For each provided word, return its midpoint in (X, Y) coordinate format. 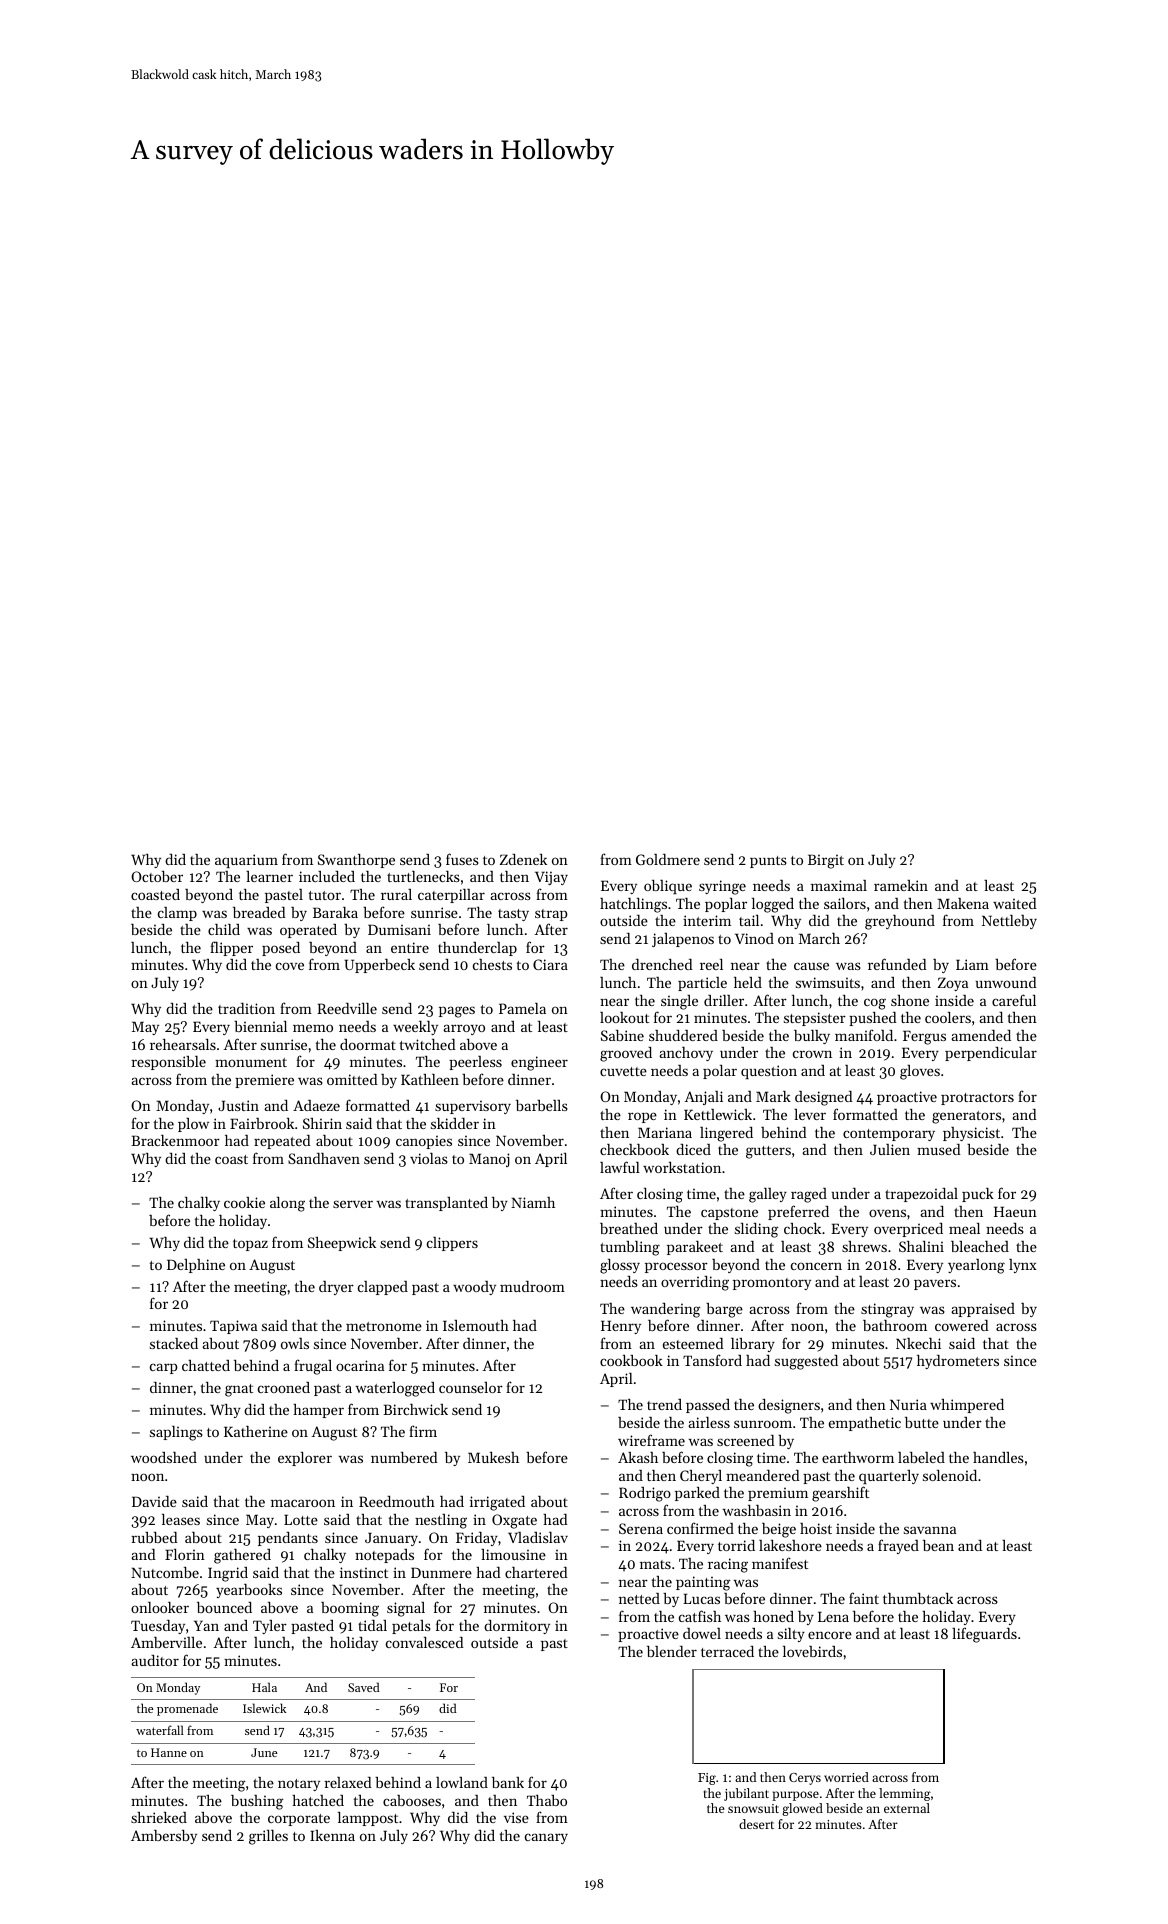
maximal (839, 885)
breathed (629, 1228)
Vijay (551, 878)
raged (809, 1195)
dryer (336, 1288)
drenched (662, 964)
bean (938, 1545)
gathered (242, 1556)
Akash (638, 1457)
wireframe (651, 1440)
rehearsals (183, 1044)
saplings (176, 1433)
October (157, 876)
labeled (921, 1457)
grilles (268, 1837)
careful (1014, 1000)
